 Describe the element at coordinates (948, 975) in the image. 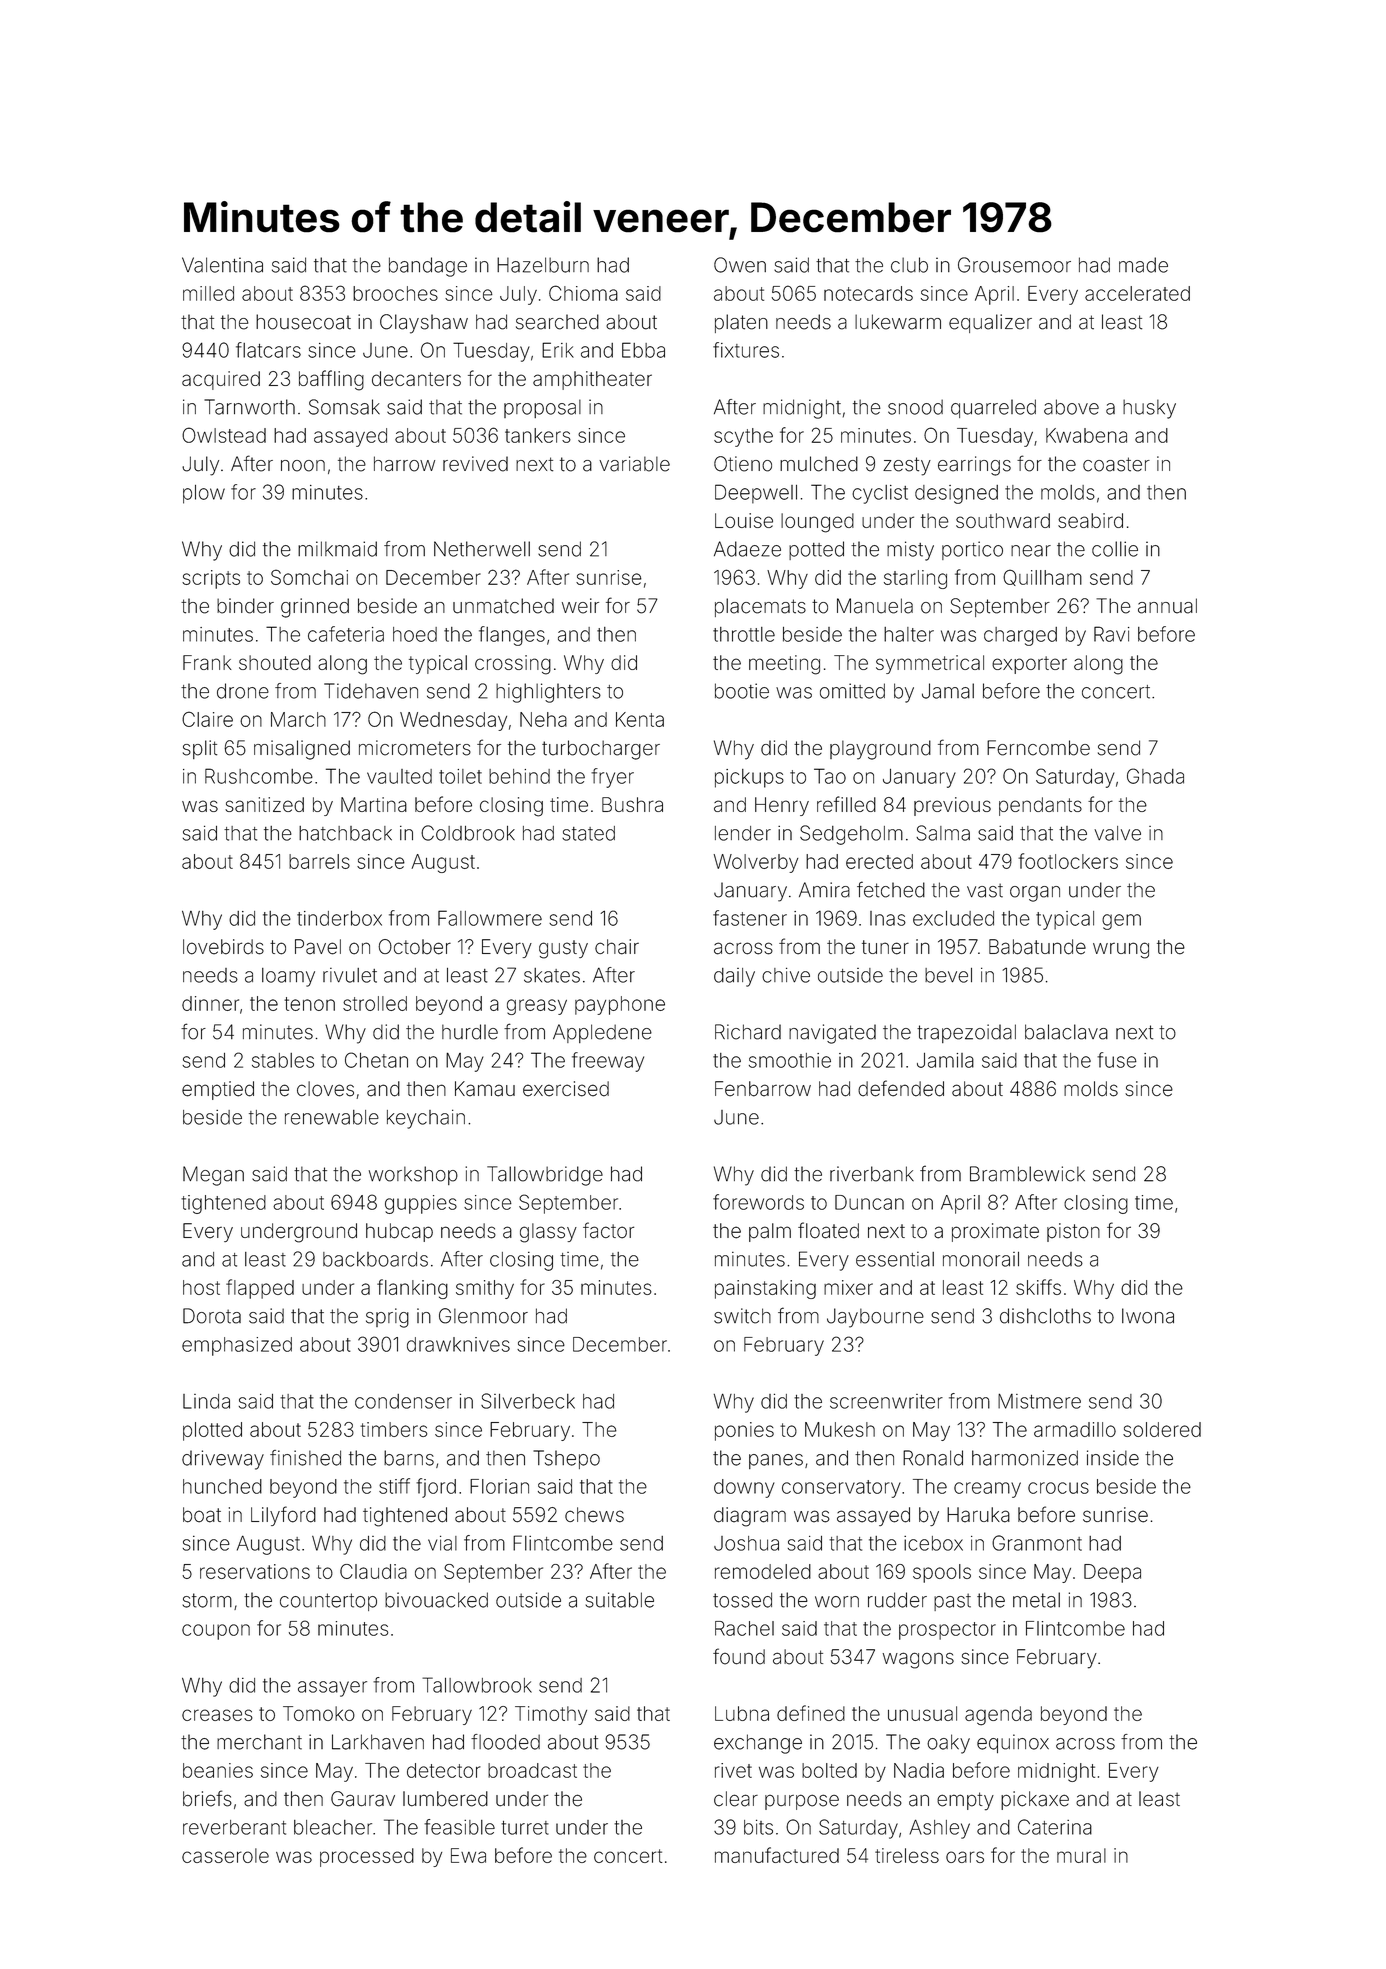

I see `bevel` at that location.
